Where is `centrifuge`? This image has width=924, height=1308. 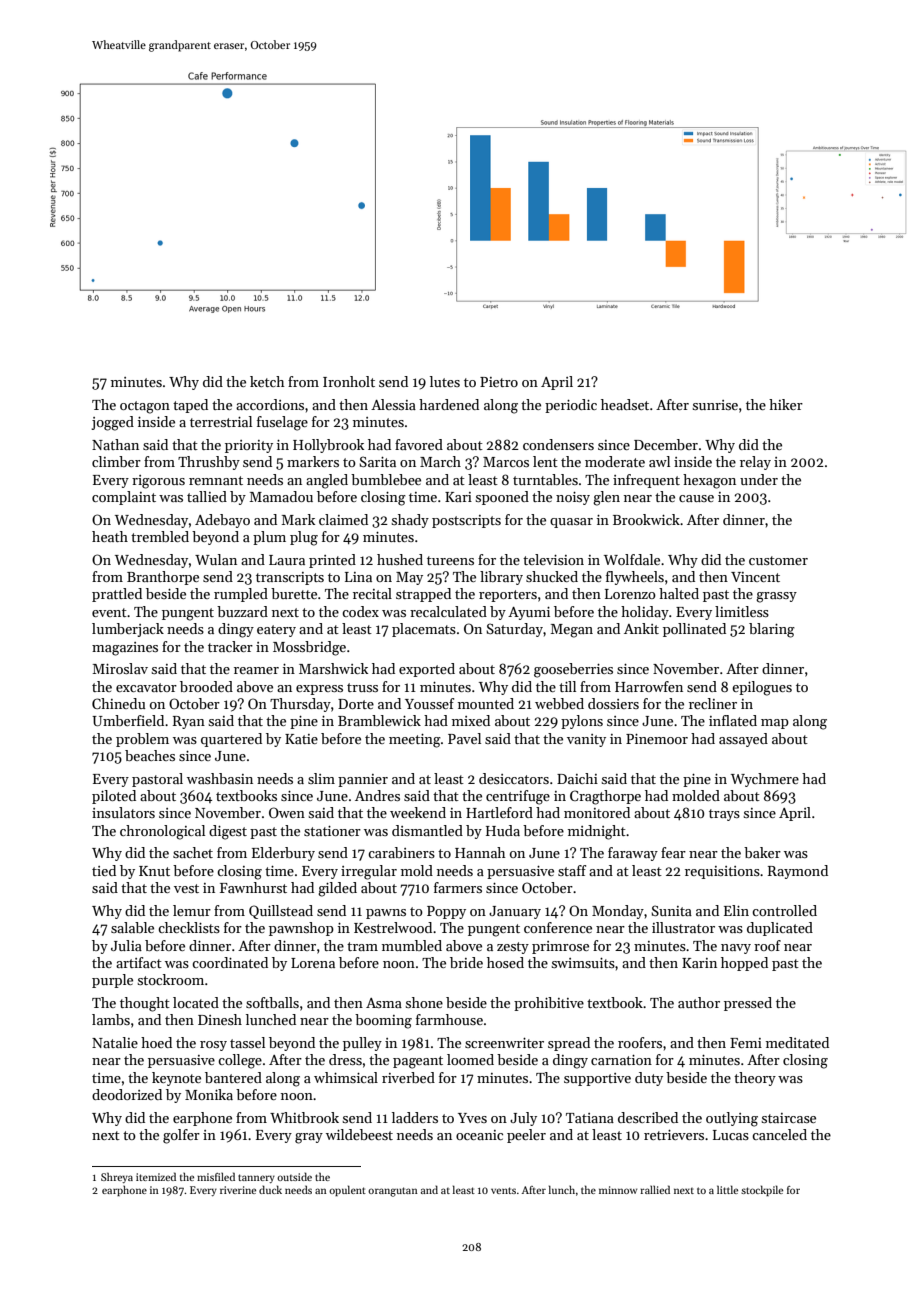 centrifuge is located at coordinates (518, 797).
